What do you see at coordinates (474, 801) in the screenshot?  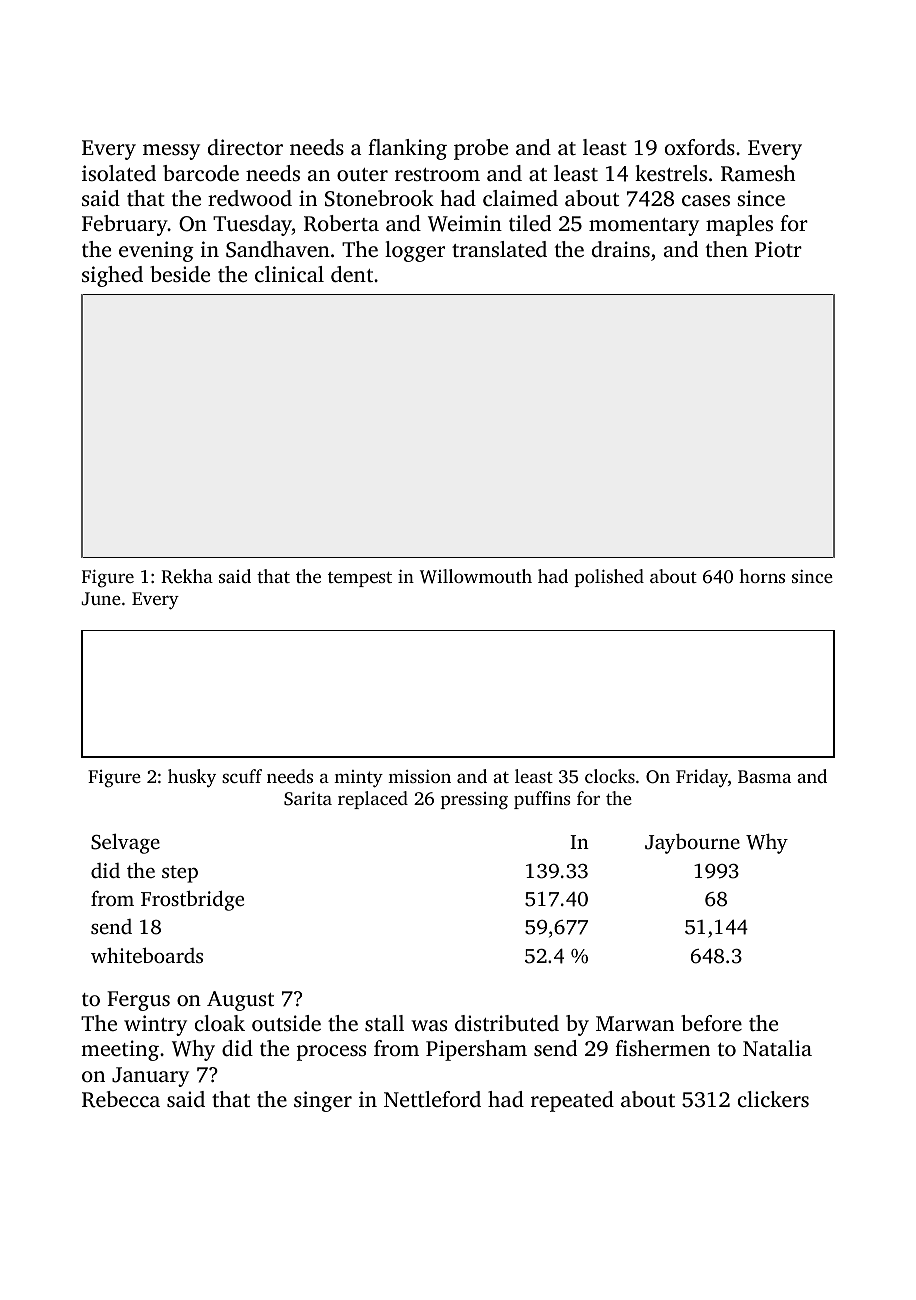 I see `pressing` at bounding box center [474, 801].
